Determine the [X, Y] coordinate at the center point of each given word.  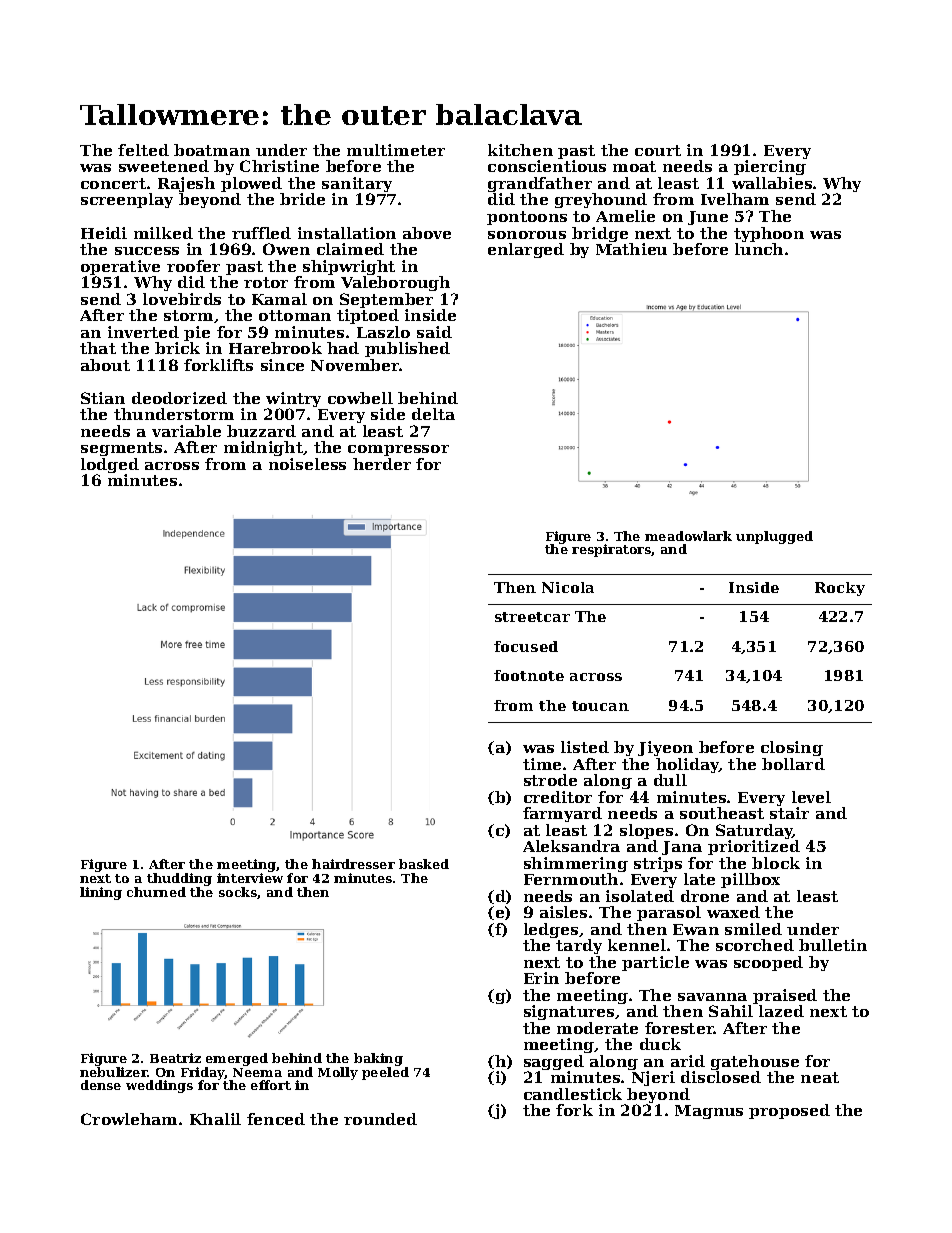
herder [382, 464]
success [147, 251]
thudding [179, 879]
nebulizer [114, 1072]
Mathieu [631, 249]
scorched [755, 945]
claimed [350, 249]
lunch [759, 249]
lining [101, 893]
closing [792, 748]
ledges [551, 930]
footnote [529, 675]
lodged [110, 465]
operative [120, 267]
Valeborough [395, 283]
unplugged [774, 537]
